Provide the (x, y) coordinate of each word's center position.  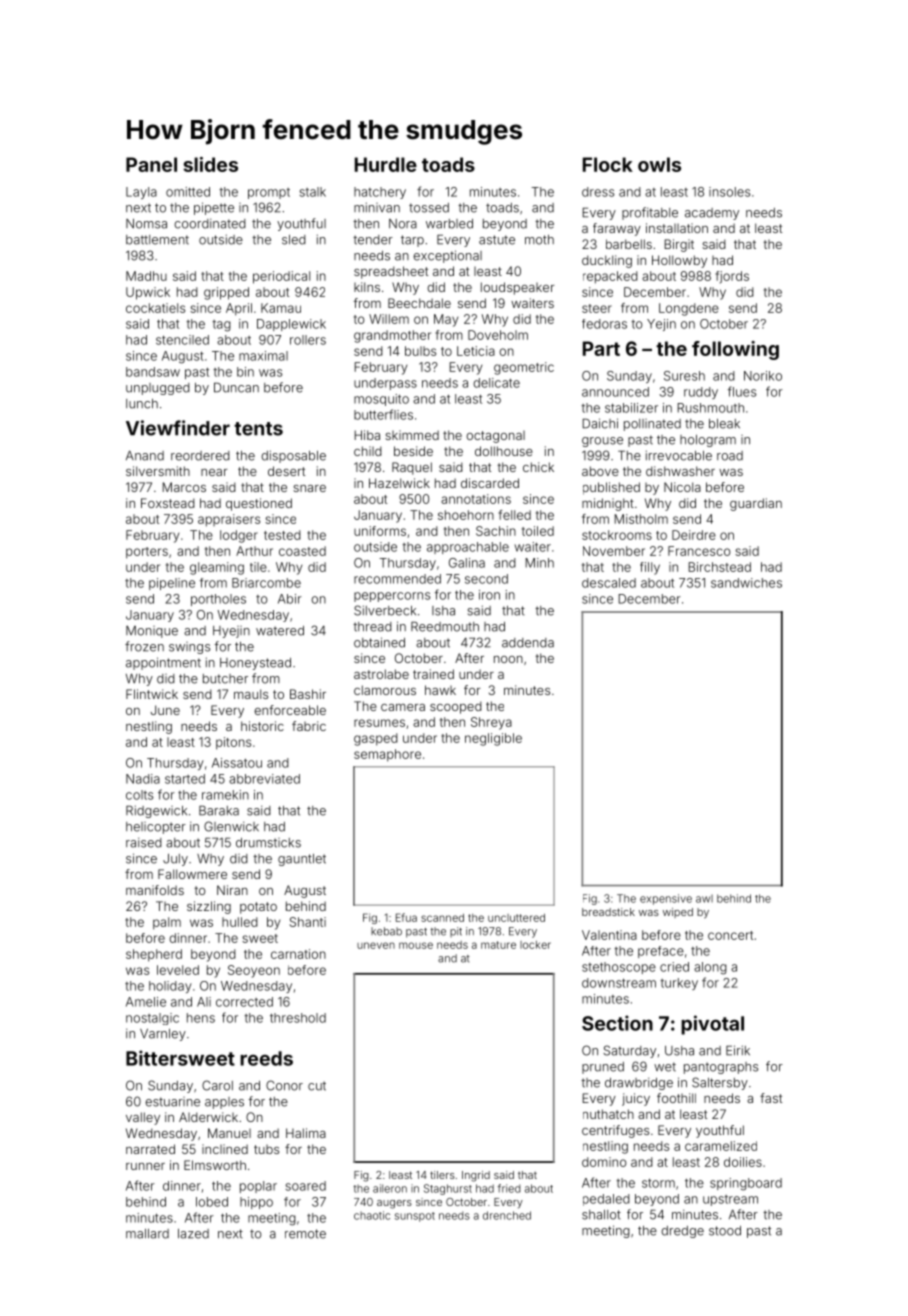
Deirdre (694, 535)
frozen (144, 646)
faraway (617, 229)
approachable (468, 548)
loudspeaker (517, 288)
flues (742, 391)
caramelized (721, 1146)
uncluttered (516, 918)
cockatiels (155, 308)
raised (144, 842)
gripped (226, 293)
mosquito (381, 400)
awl (704, 899)
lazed (193, 1234)
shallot (601, 1215)
